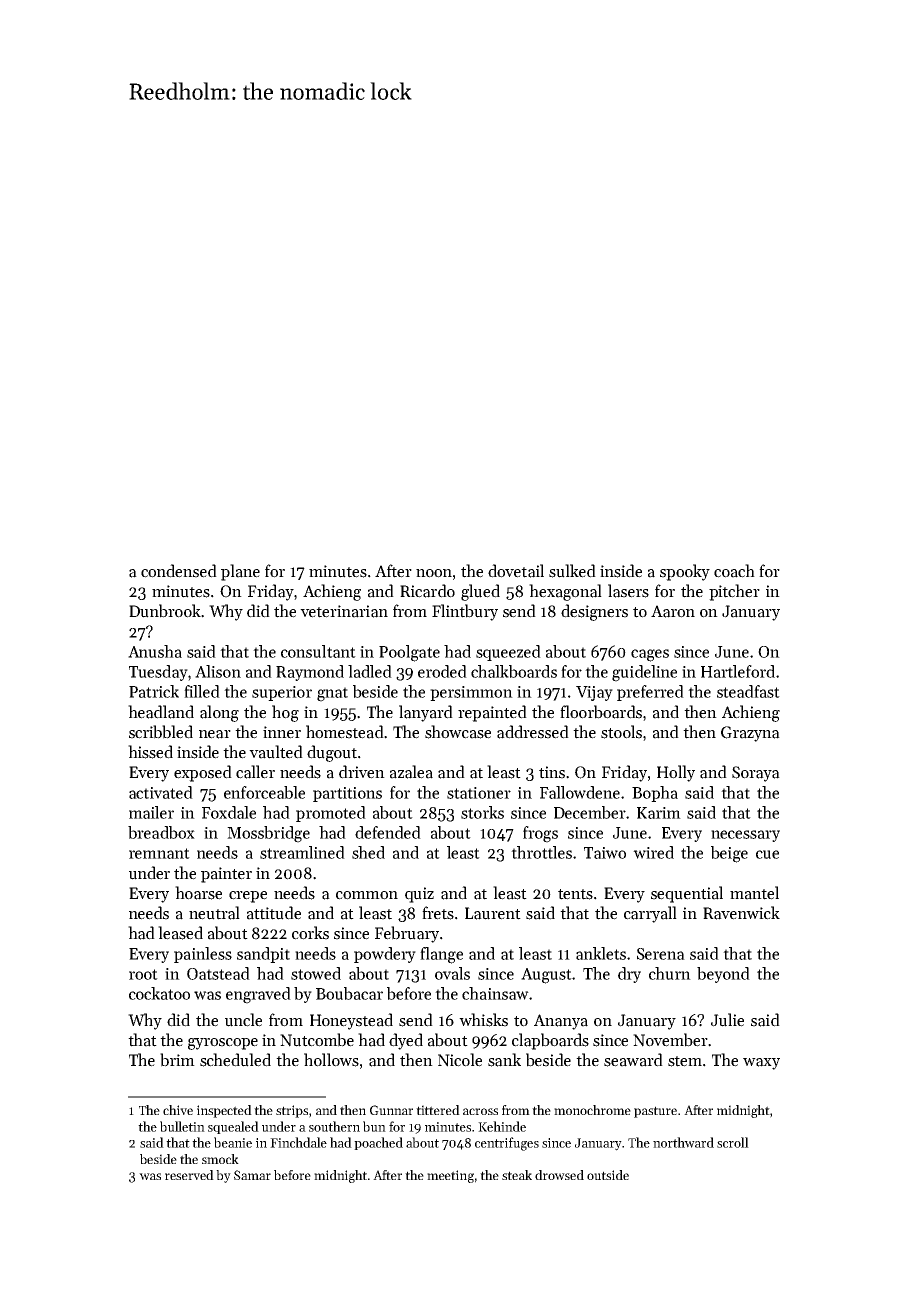  What do you see at coordinates (368, 852) in the screenshot?
I see `shed` at bounding box center [368, 852].
